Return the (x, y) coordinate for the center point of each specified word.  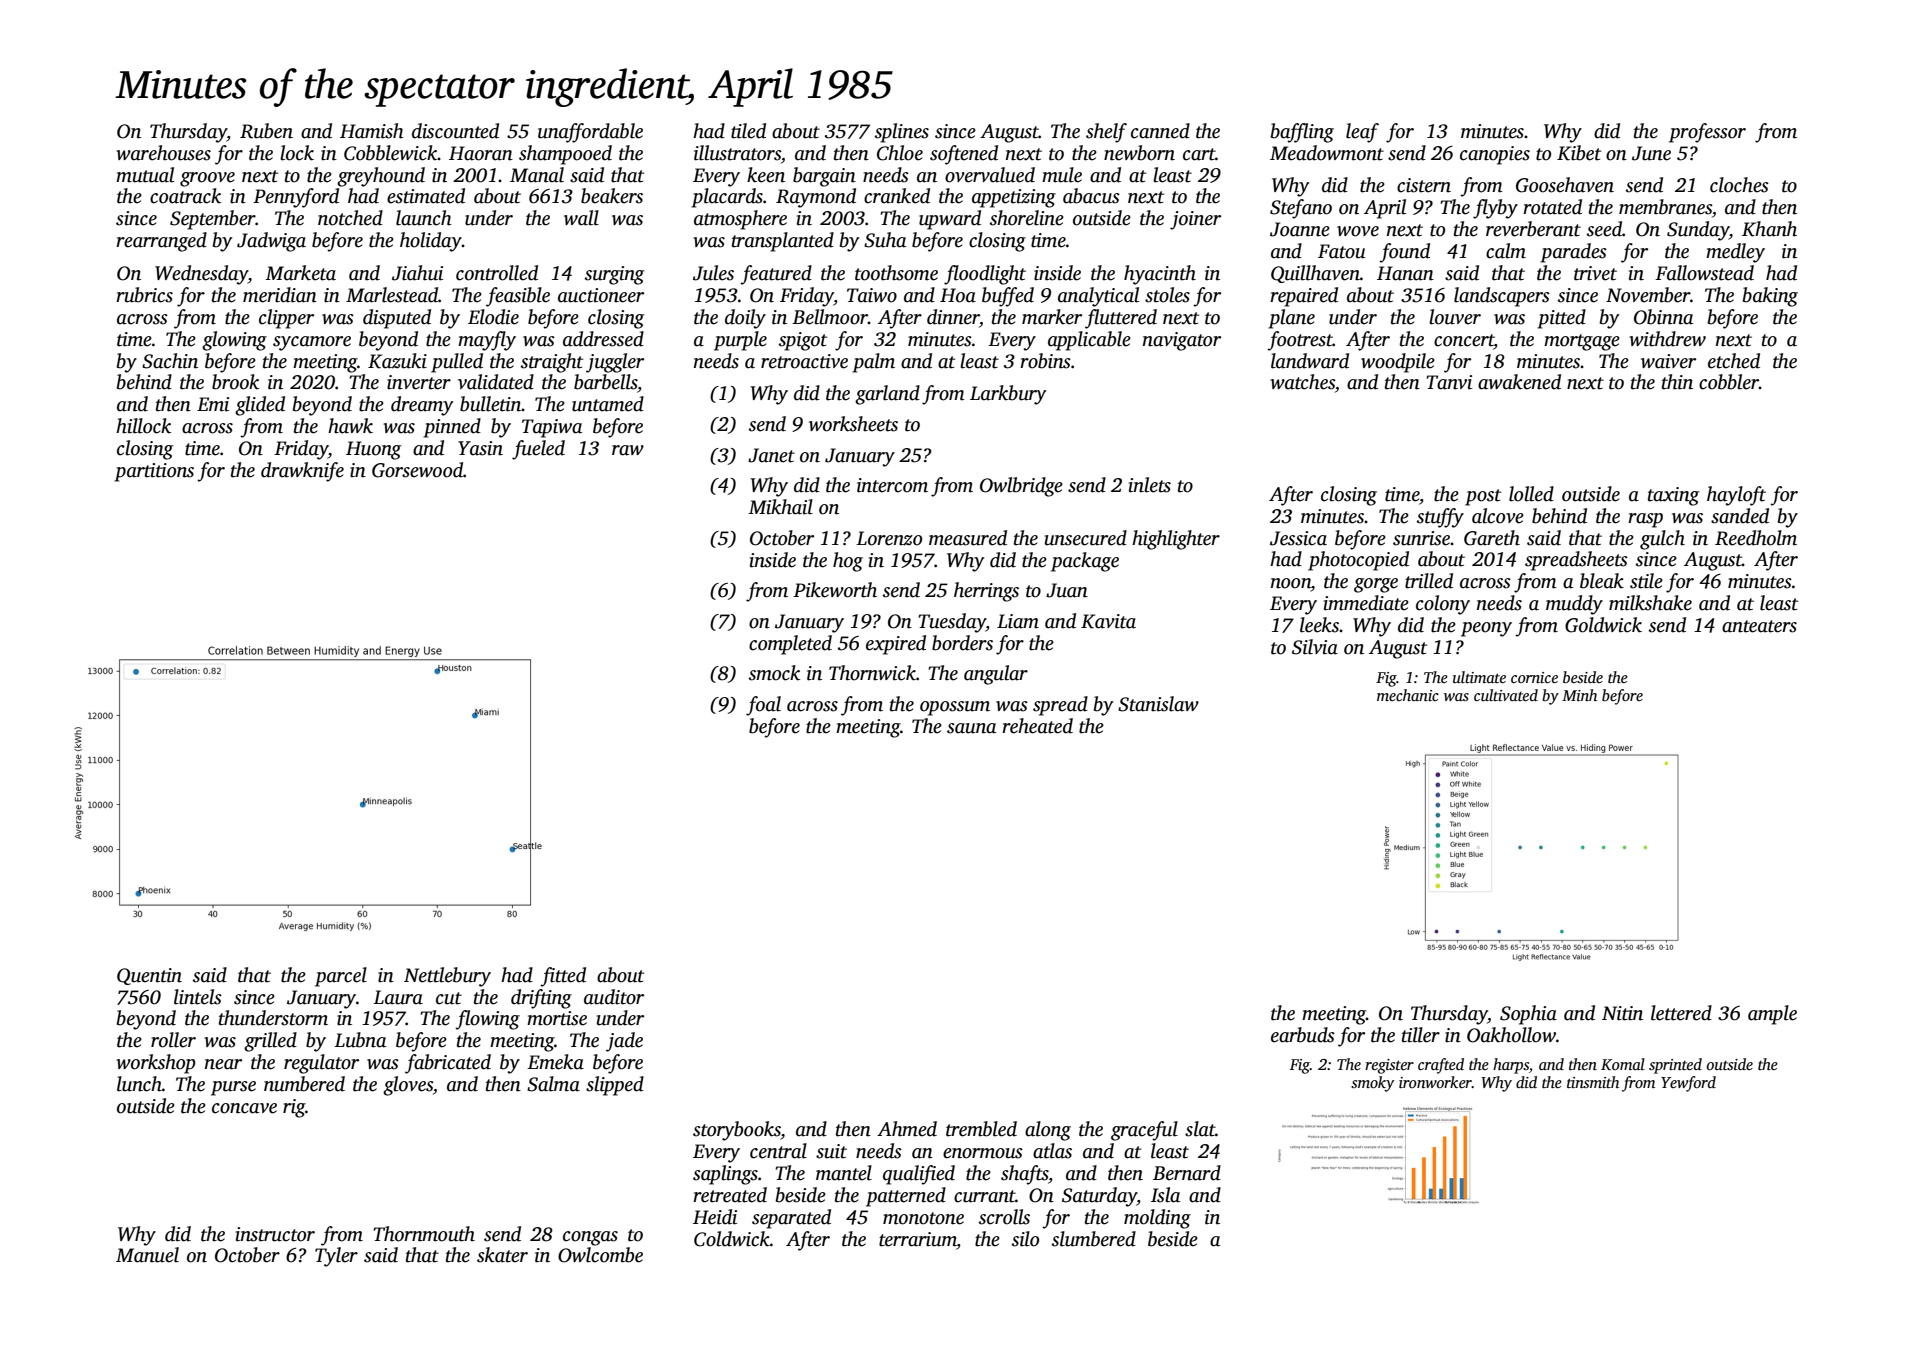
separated (791, 1219)
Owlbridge (1021, 487)
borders (962, 643)
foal (763, 706)
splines (902, 133)
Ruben (266, 131)
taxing (1673, 496)
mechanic (1408, 695)
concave (244, 1108)
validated (496, 382)
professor (1707, 133)
